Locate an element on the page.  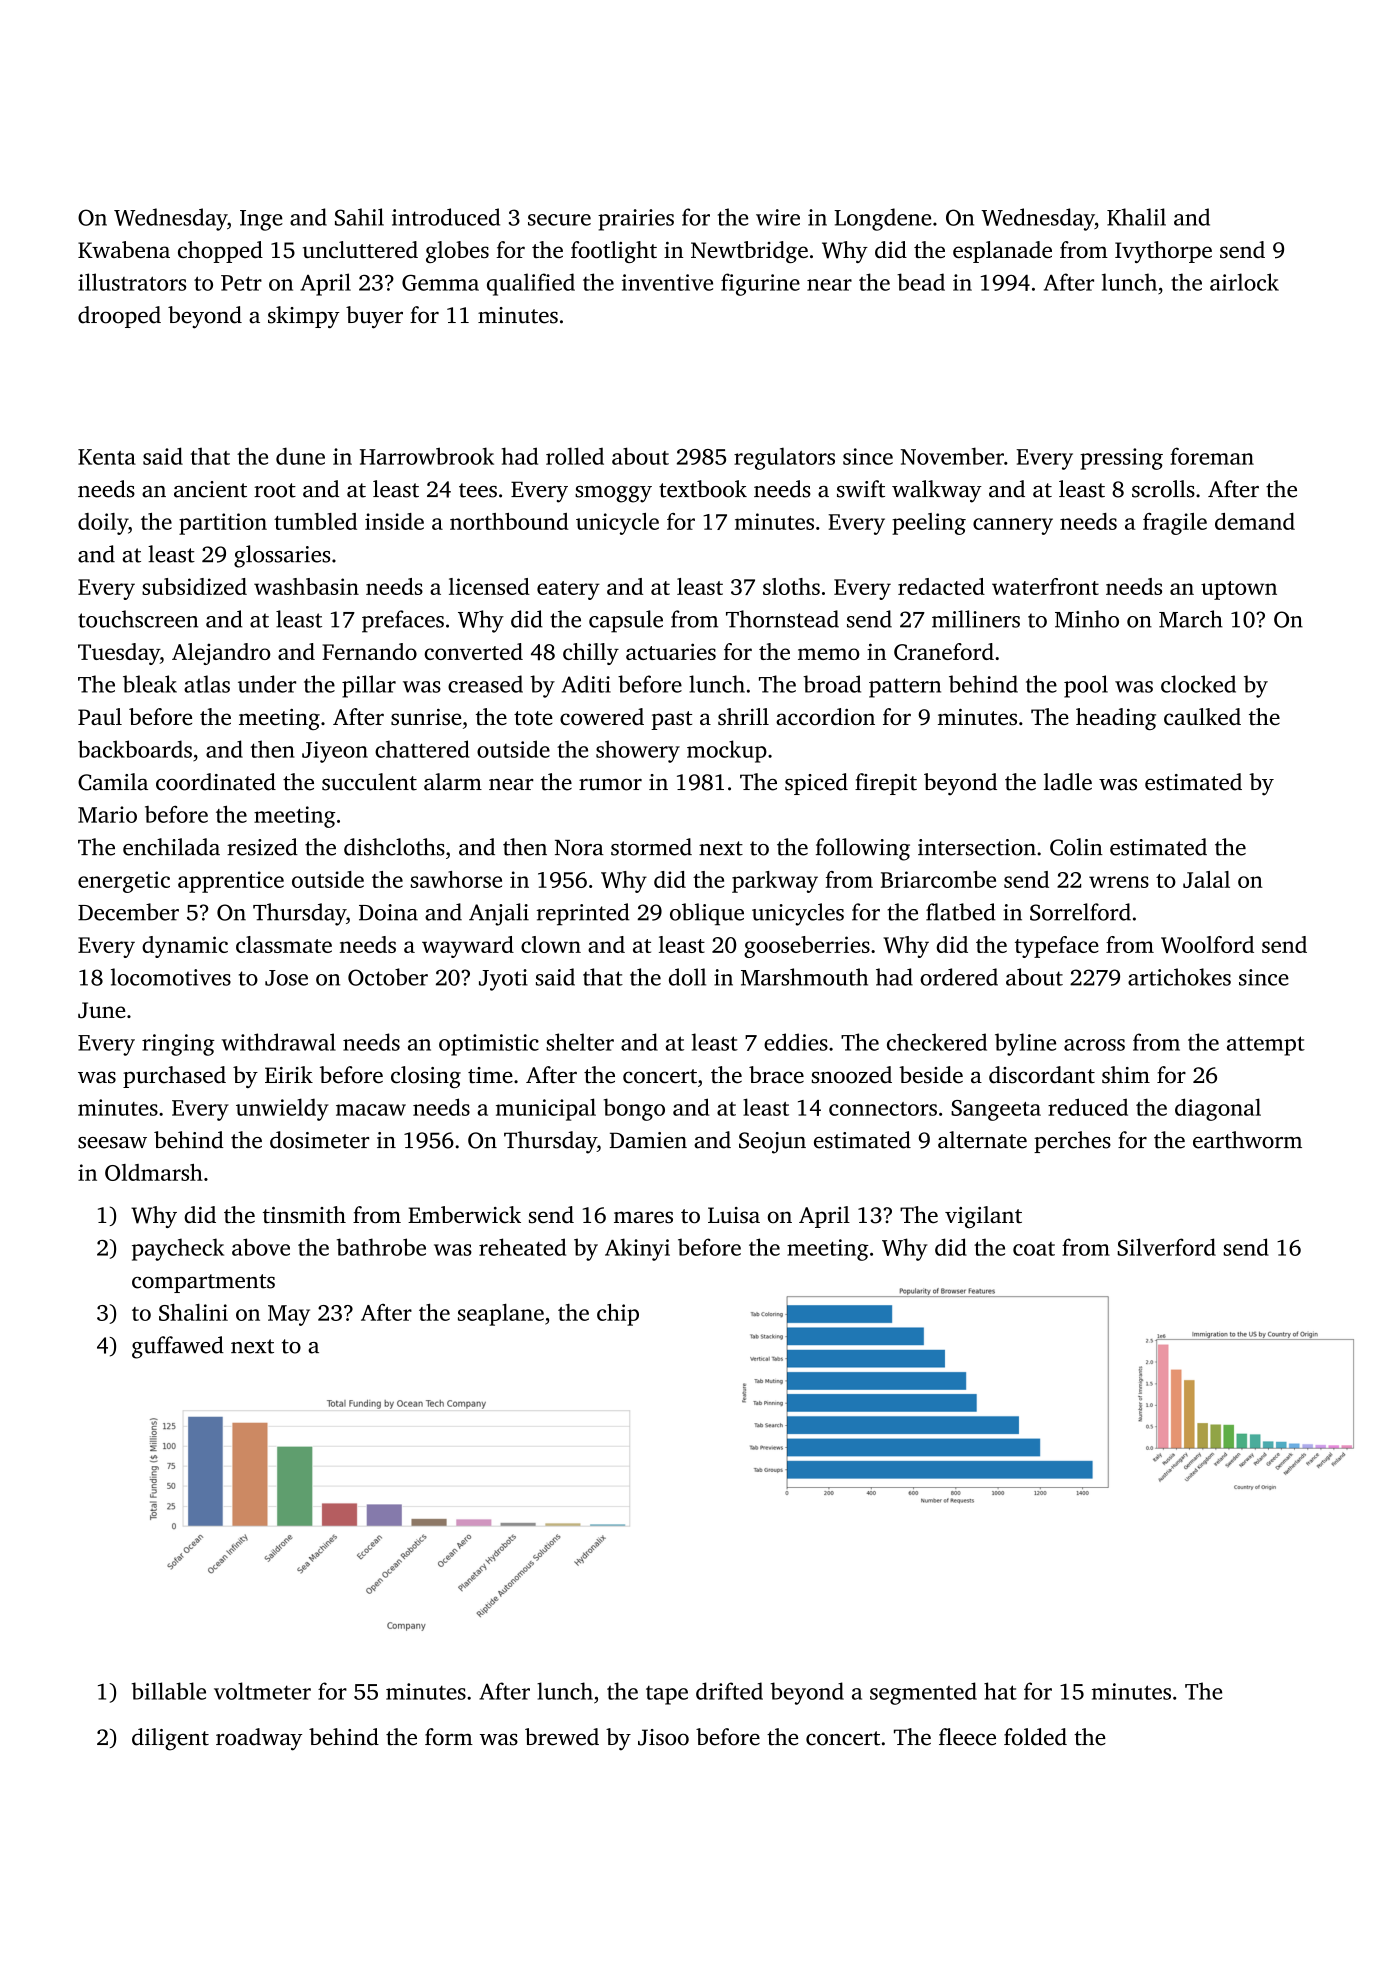
roadway is located at coordinates (259, 1739).
